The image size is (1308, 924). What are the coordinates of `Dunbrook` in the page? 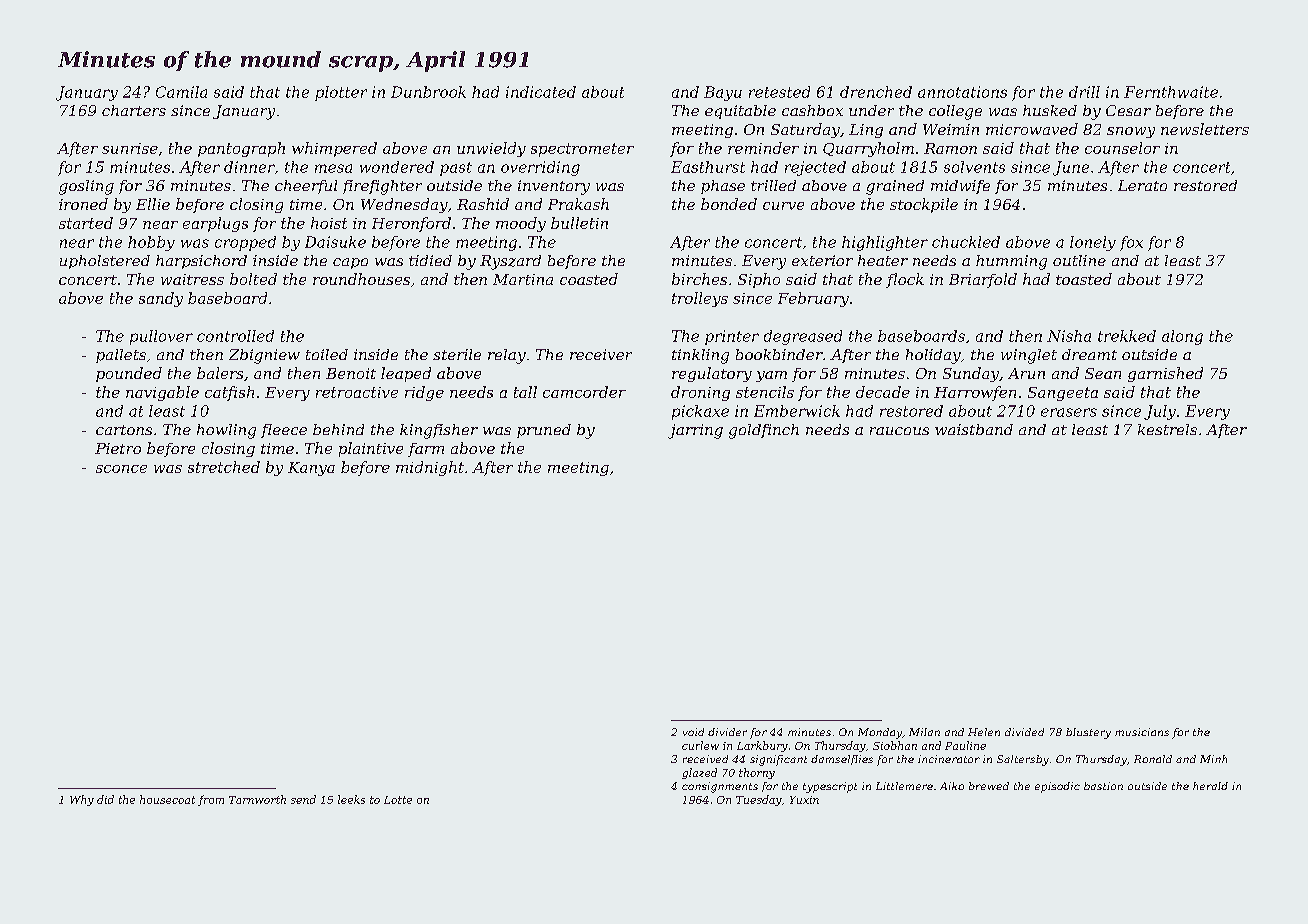 It's located at (428, 92).
